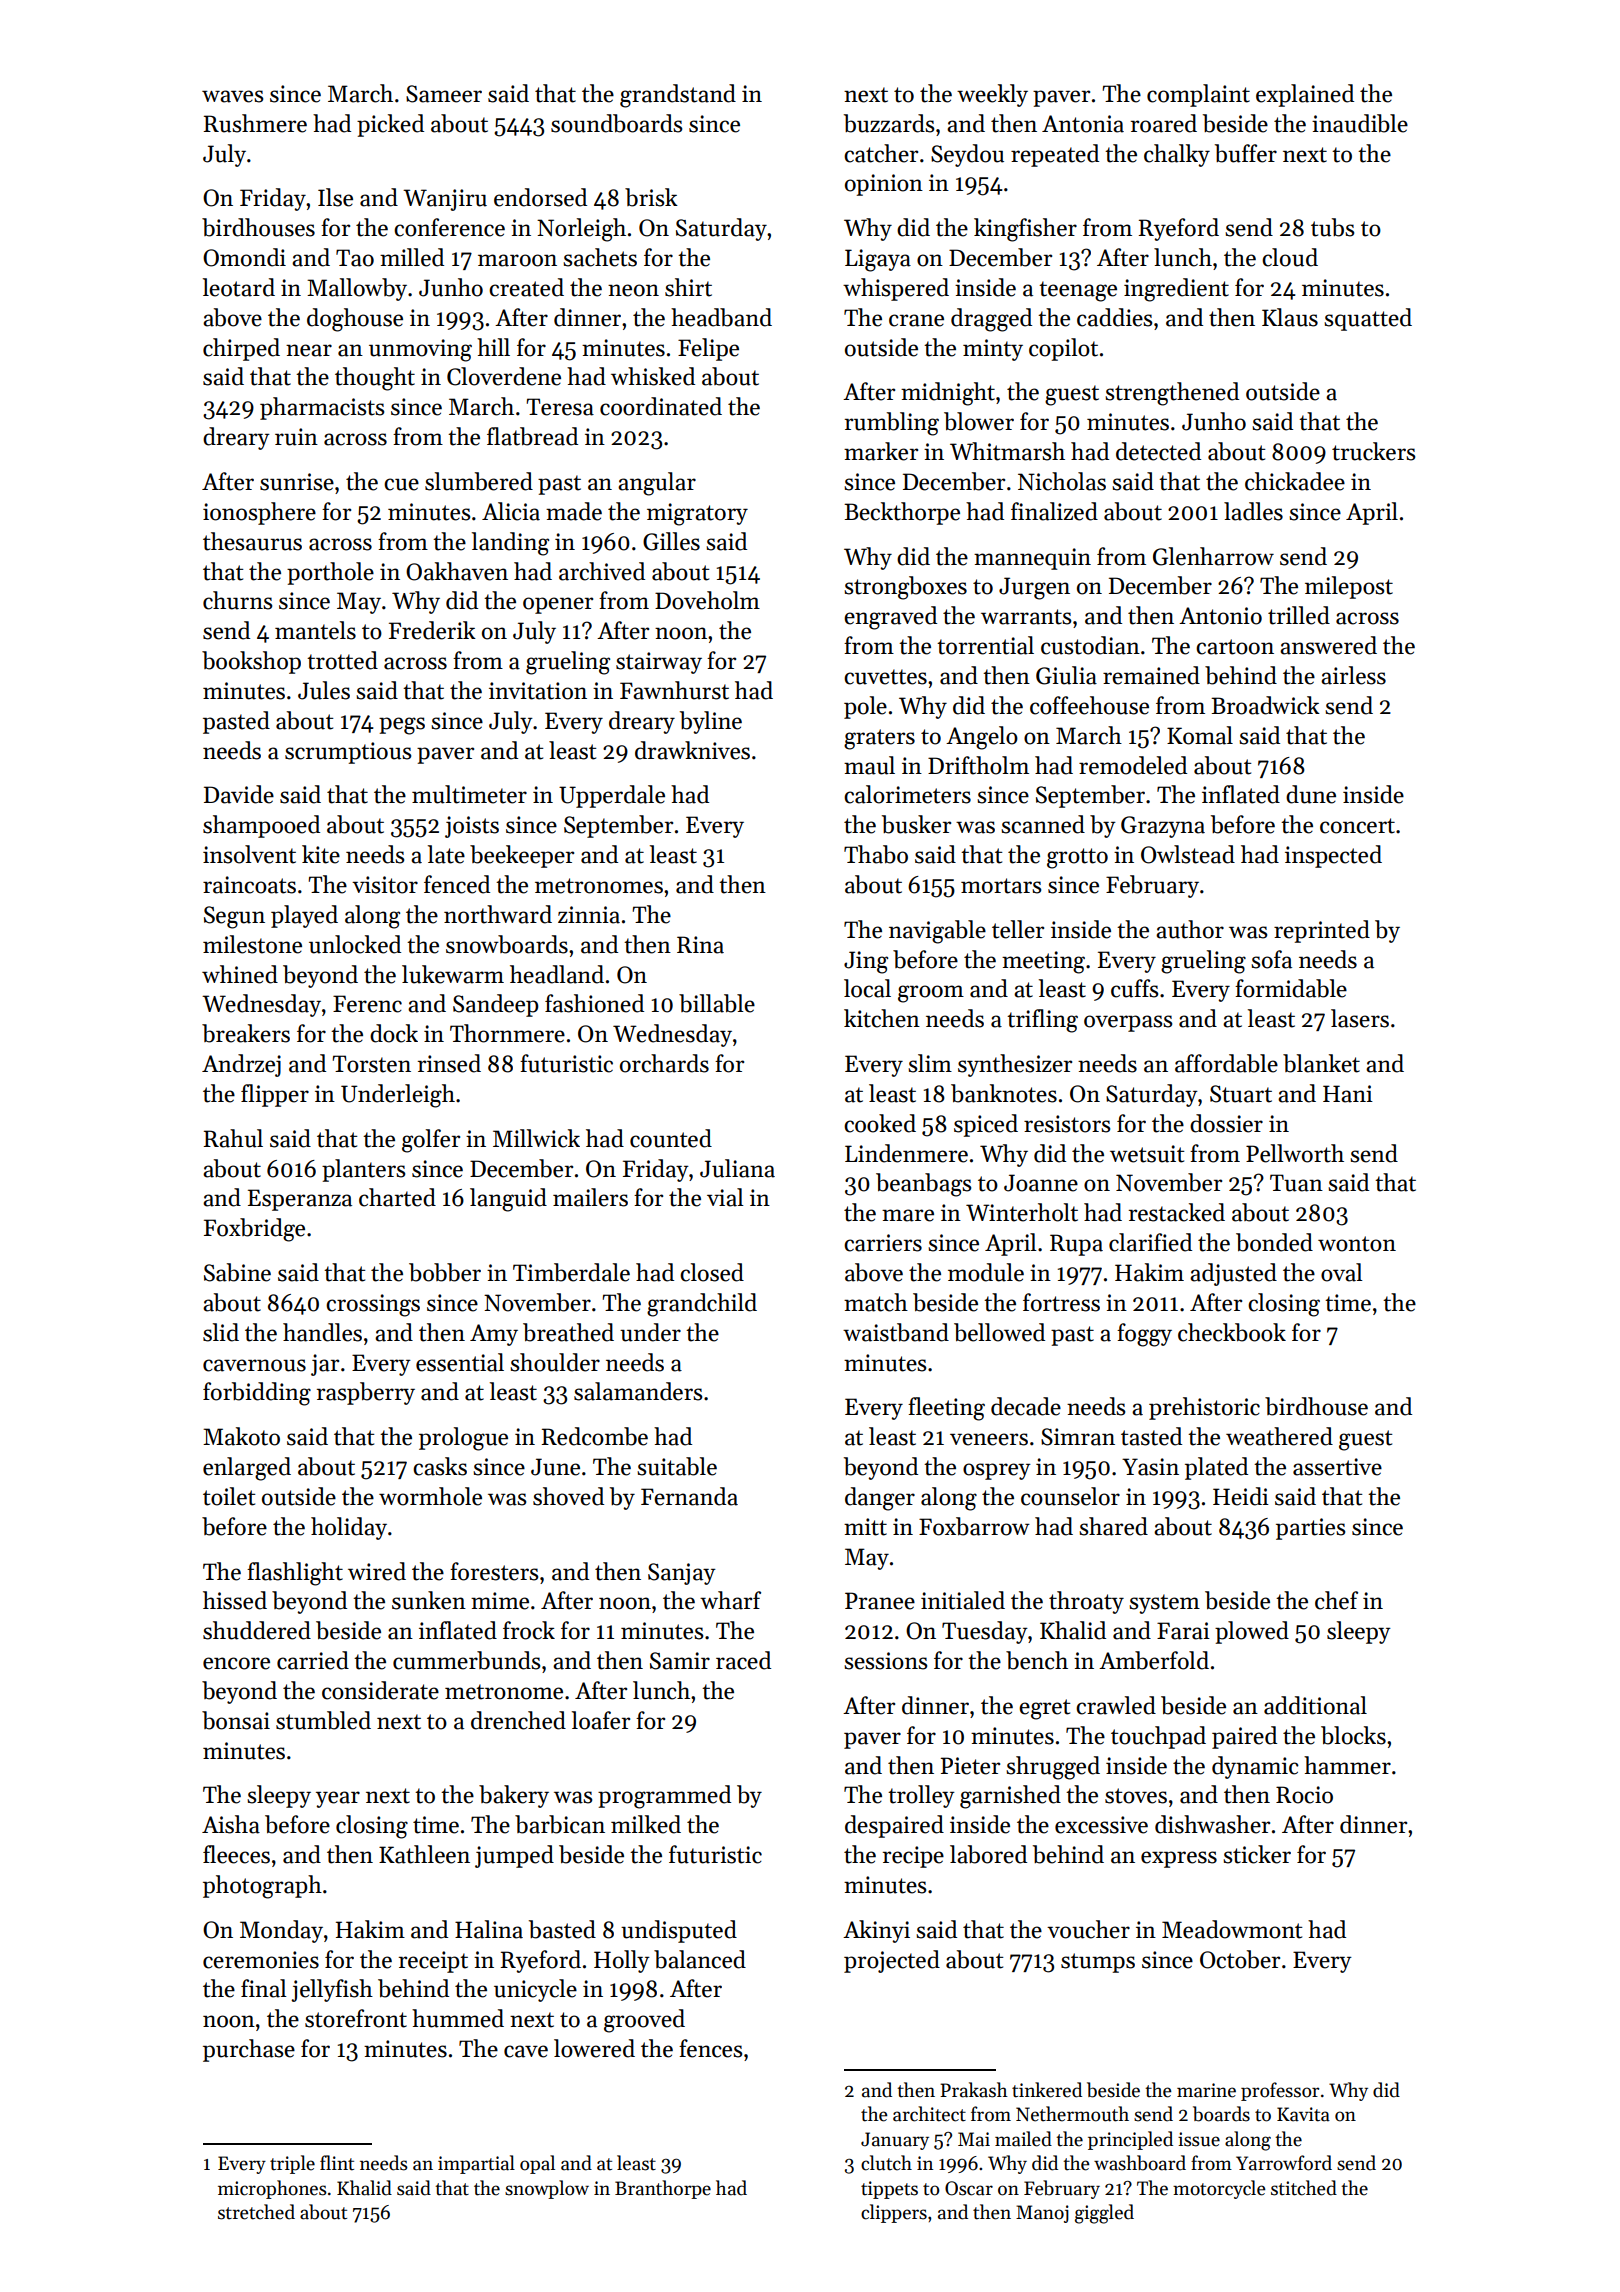 The width and height of the image is (1620, 2292). What do you see at coordinates (1336, 1600) in the image?
I see `chef` at bounding box center [1336, 1600].
